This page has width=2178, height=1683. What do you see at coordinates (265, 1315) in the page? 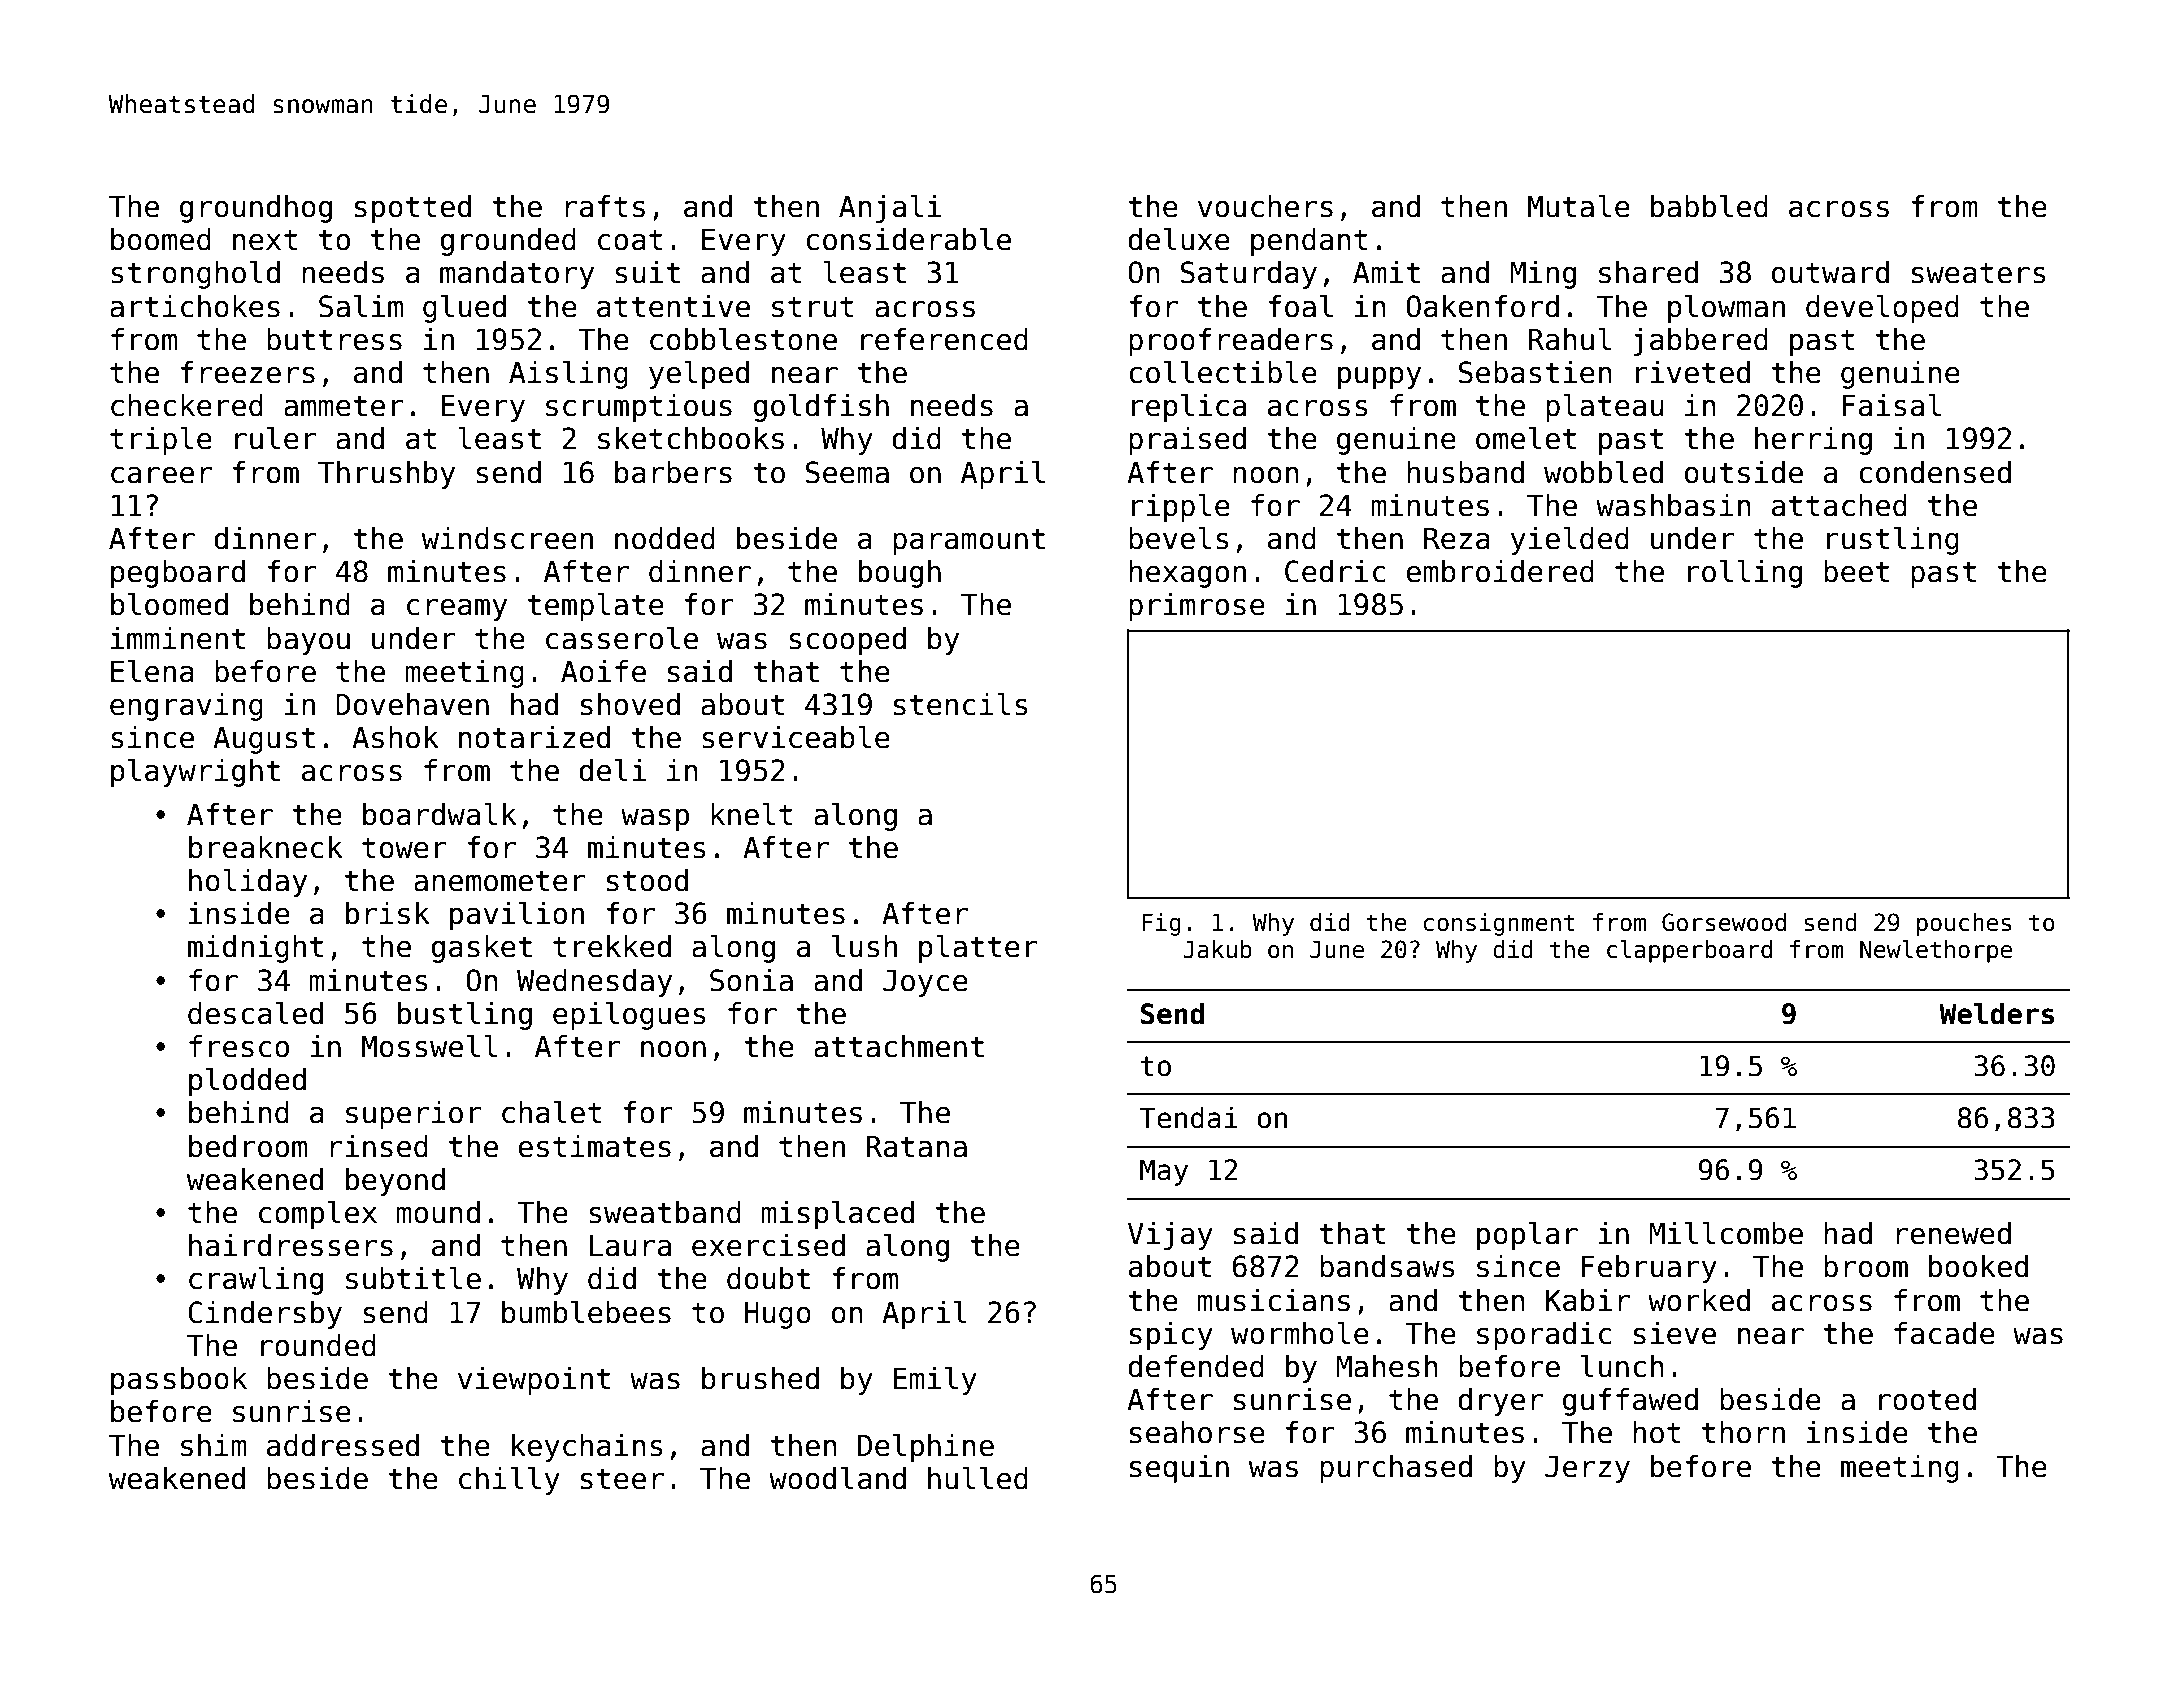
I see `Cindersby` at bounding box center [265, 1315].
